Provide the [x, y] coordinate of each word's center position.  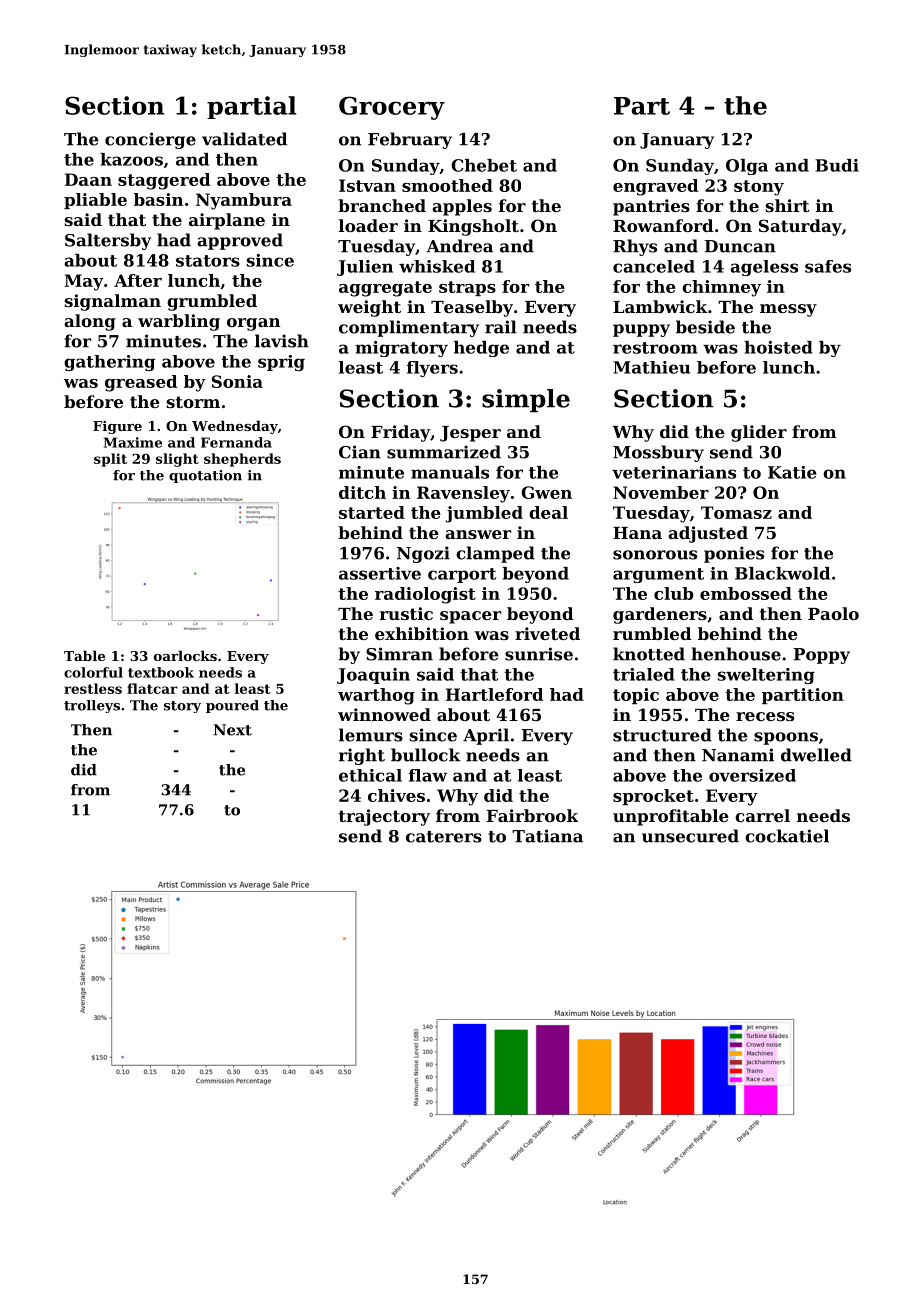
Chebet [484, 165]
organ [253, 324]
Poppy [822, 656]
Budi [837, 165]
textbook [161, 672]
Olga [747, 167]
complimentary [409, 328]
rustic [406, 613]
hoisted [778, 347]
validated [244, 139]
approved [240, 241]
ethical [370, 775]
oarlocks [185, 655]
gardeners [660, 615]
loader [368, 225]
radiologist [425, 595]
